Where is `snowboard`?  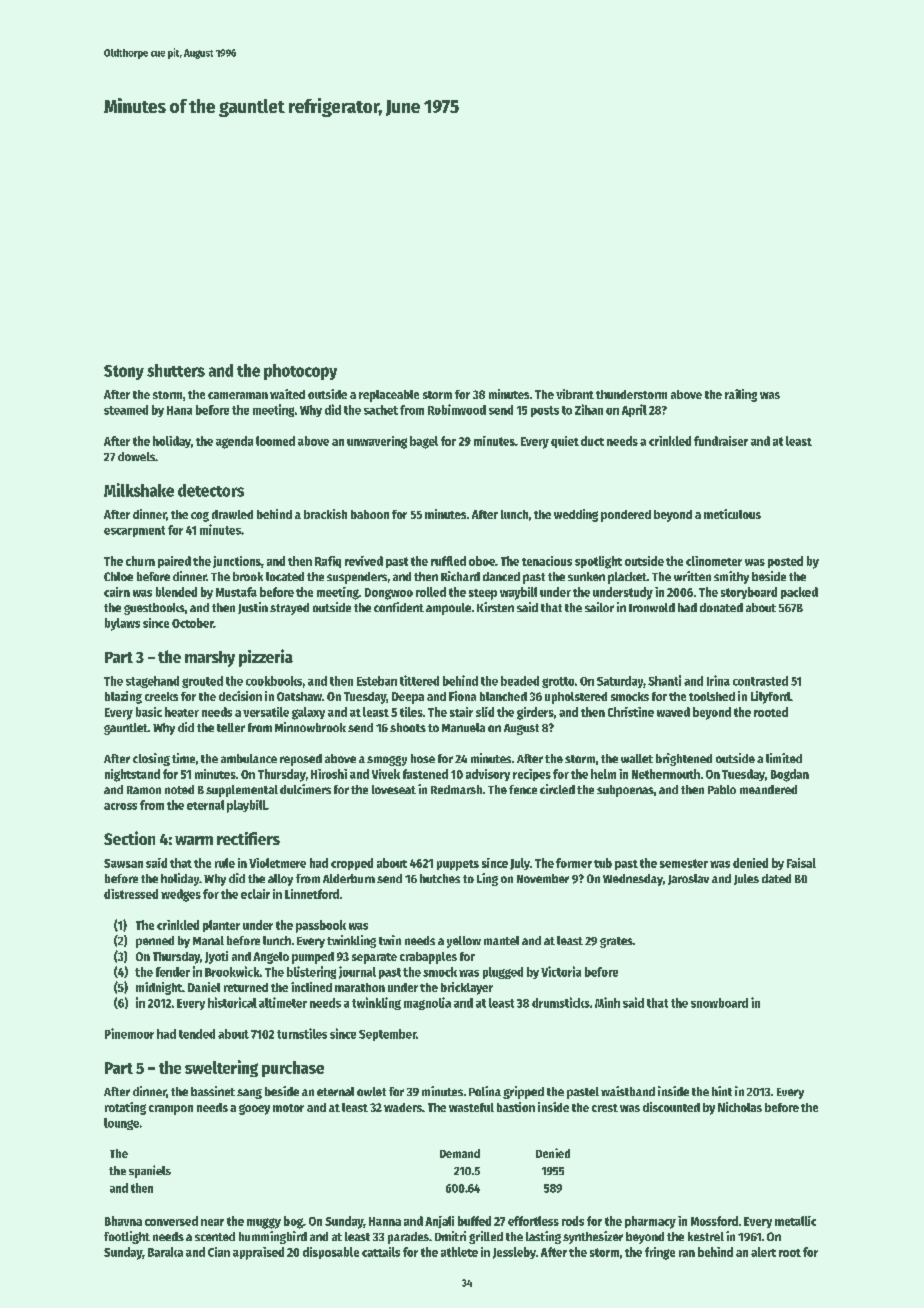
snowboard is located at coordinates (719, 1003).
